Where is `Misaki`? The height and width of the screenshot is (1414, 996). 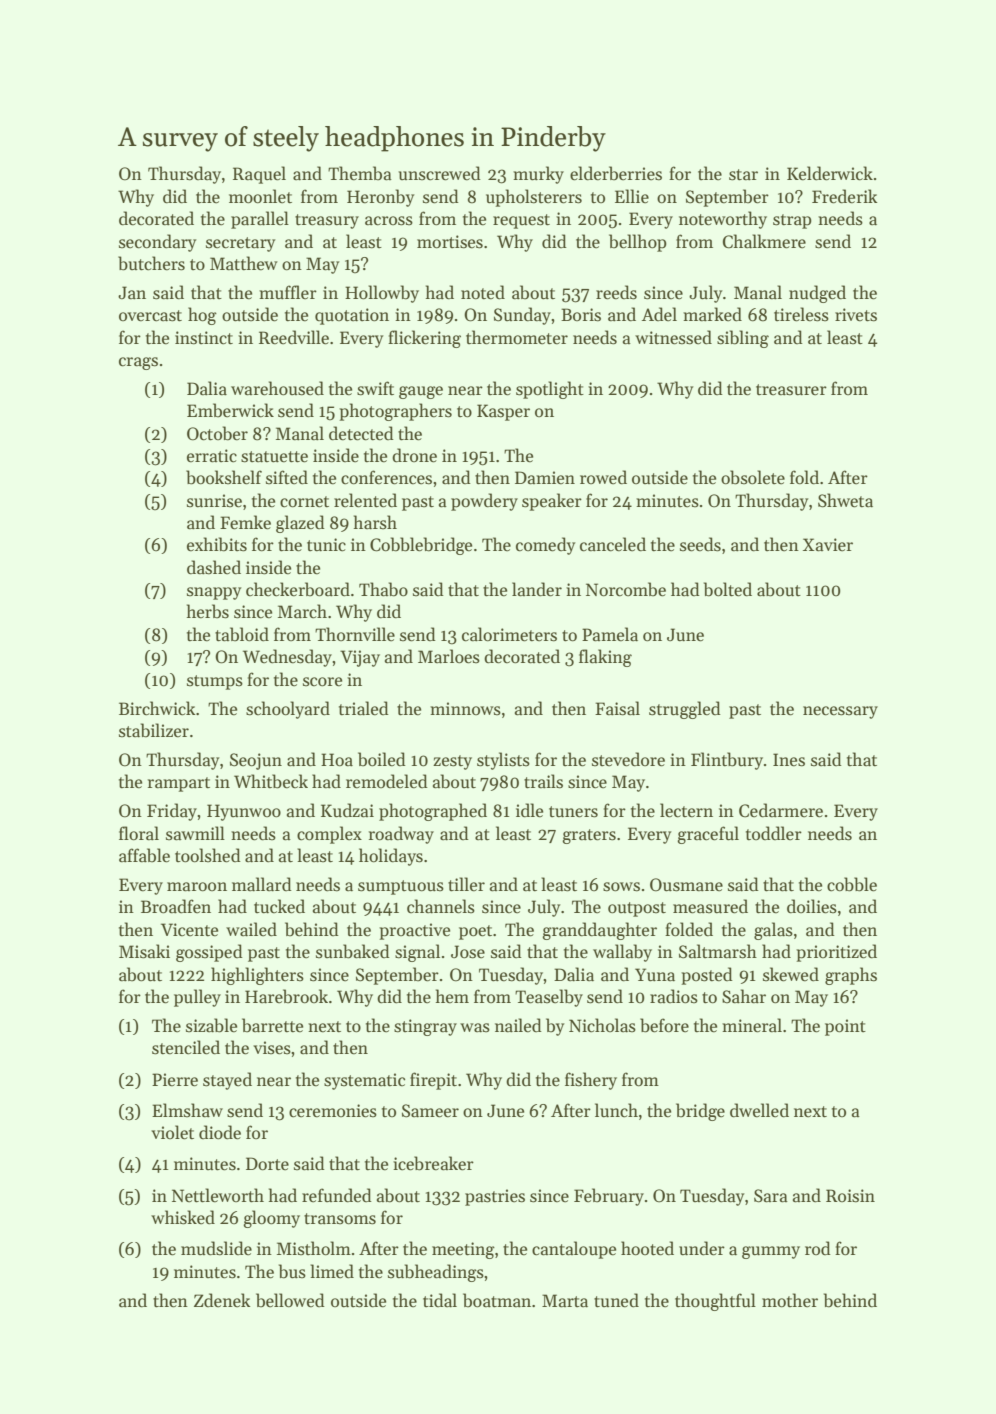
Misaki is located at coordinates (144, 951).
